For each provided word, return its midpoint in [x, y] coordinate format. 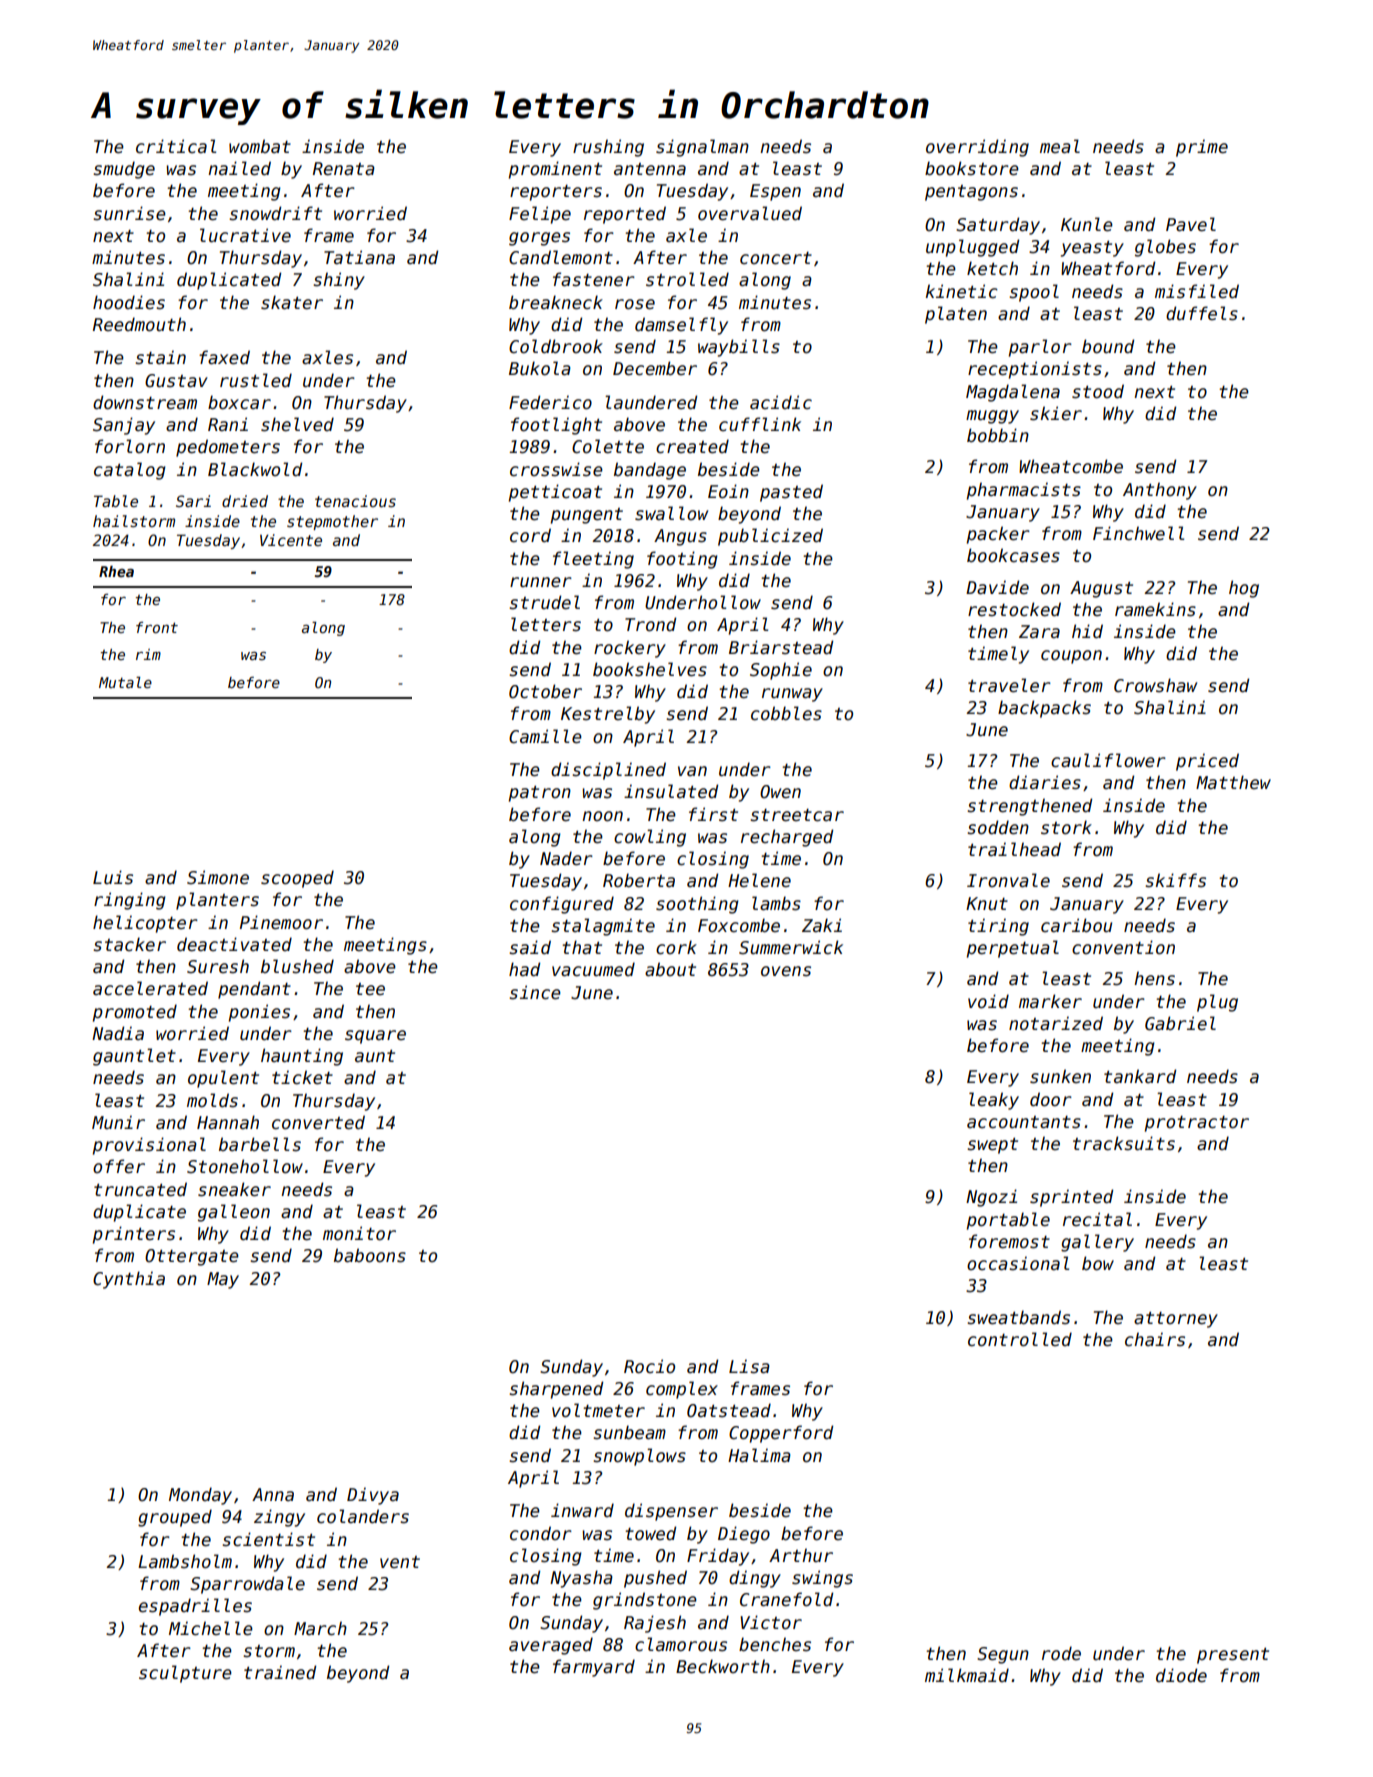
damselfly [681, 326]
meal [1060, 146]
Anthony [1160, 491]
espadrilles [195, 1607]
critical [176, 146]
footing [682, 560]
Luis [113, 877]
